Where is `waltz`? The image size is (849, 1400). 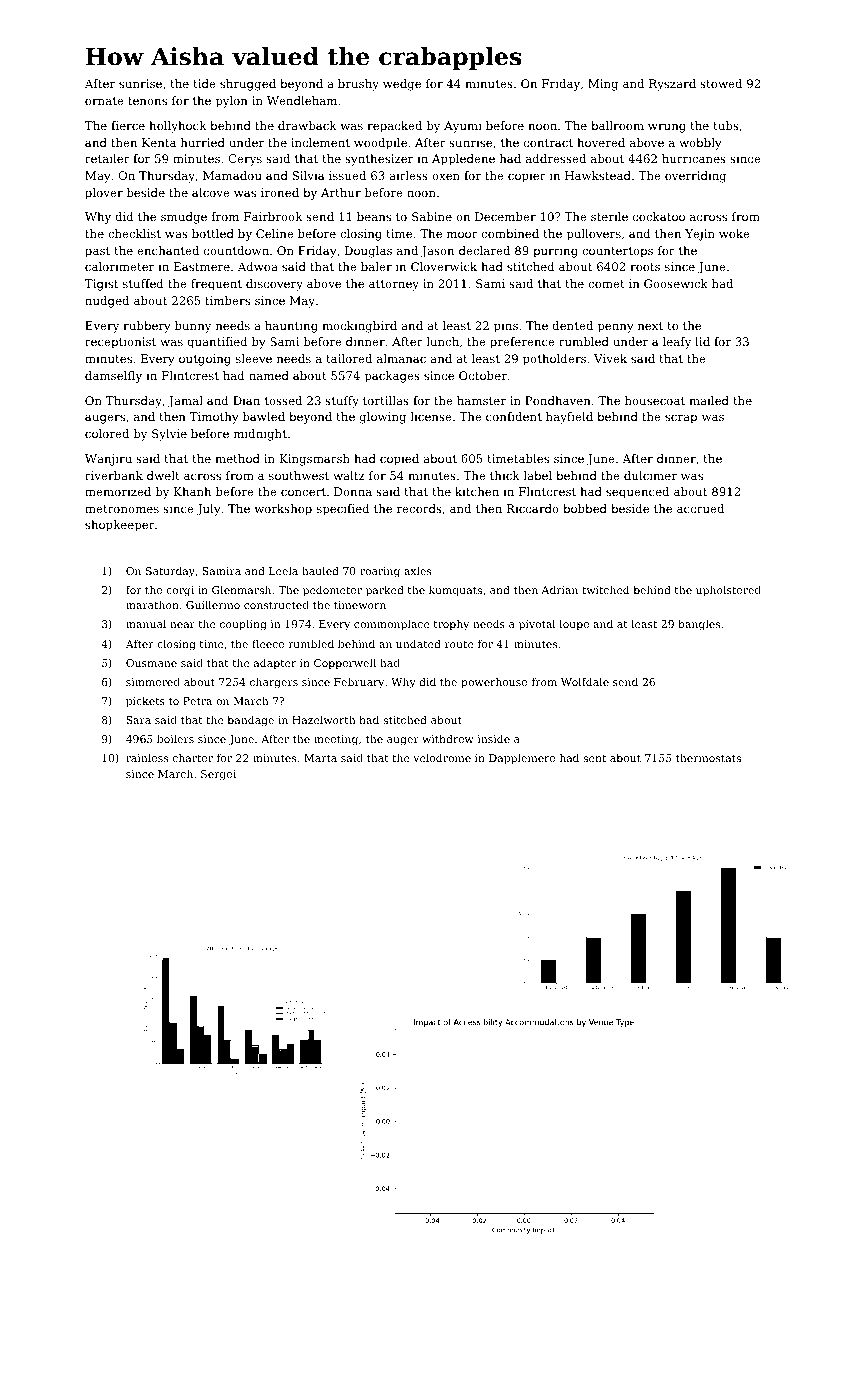
waltz is located at coordinates (349, 475).
